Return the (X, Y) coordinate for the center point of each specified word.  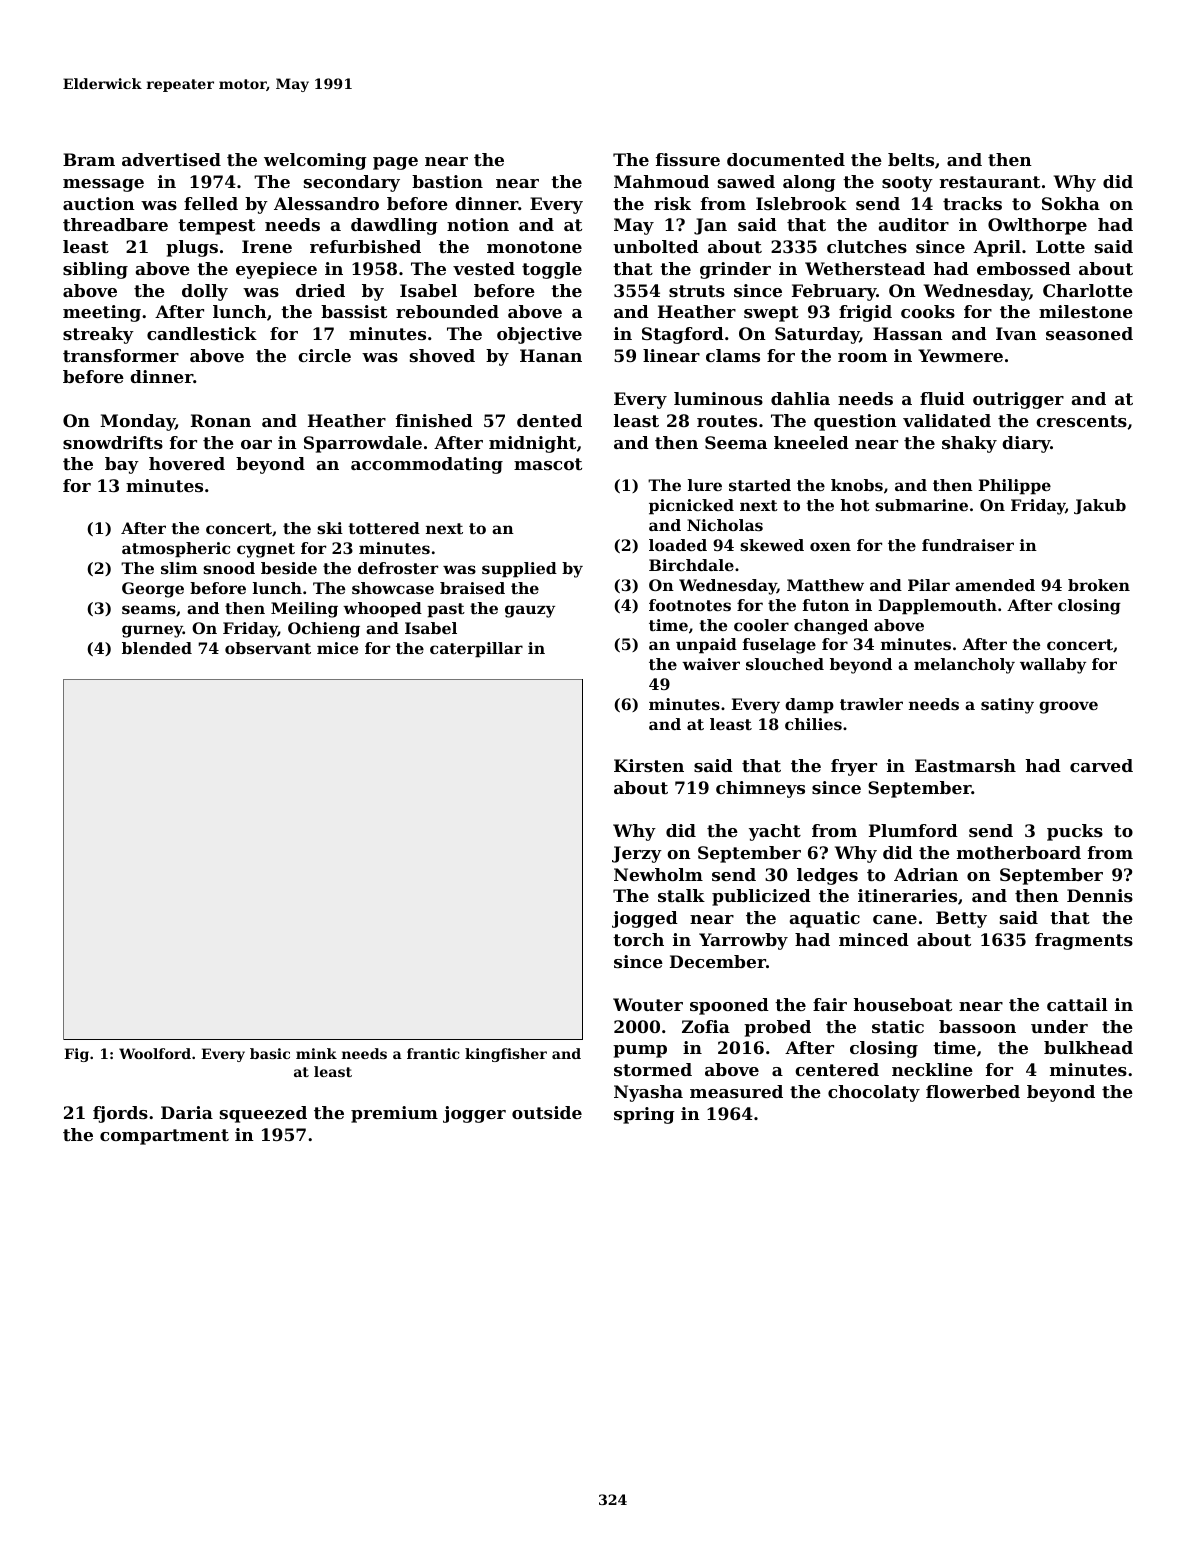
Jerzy (637, 854)
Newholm (658, 874)
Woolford (155, 1053)
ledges (827, 876)
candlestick (202, 333)
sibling (95, 270)
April (997, 248)
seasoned (1089, 333)
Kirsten (649, 765)
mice (337, 648)
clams (733, 355)
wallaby (1053, 666)
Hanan (551, 355)
